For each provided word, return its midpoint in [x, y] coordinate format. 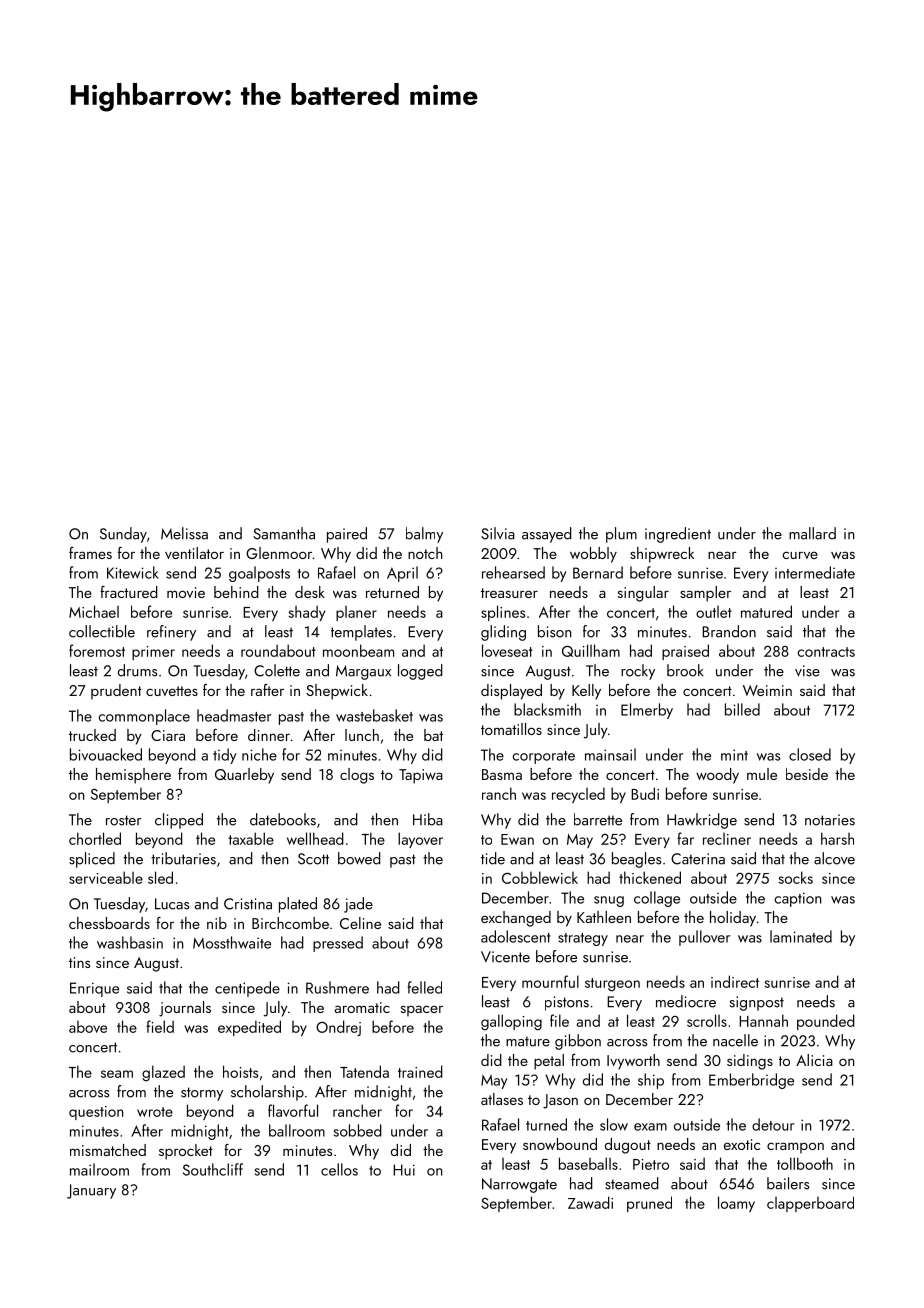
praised [685, 652]
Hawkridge [702, 821]
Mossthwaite [232, 942]
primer [153, 653]
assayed [547, 535]
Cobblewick [540, 877]
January [91, 1191]
